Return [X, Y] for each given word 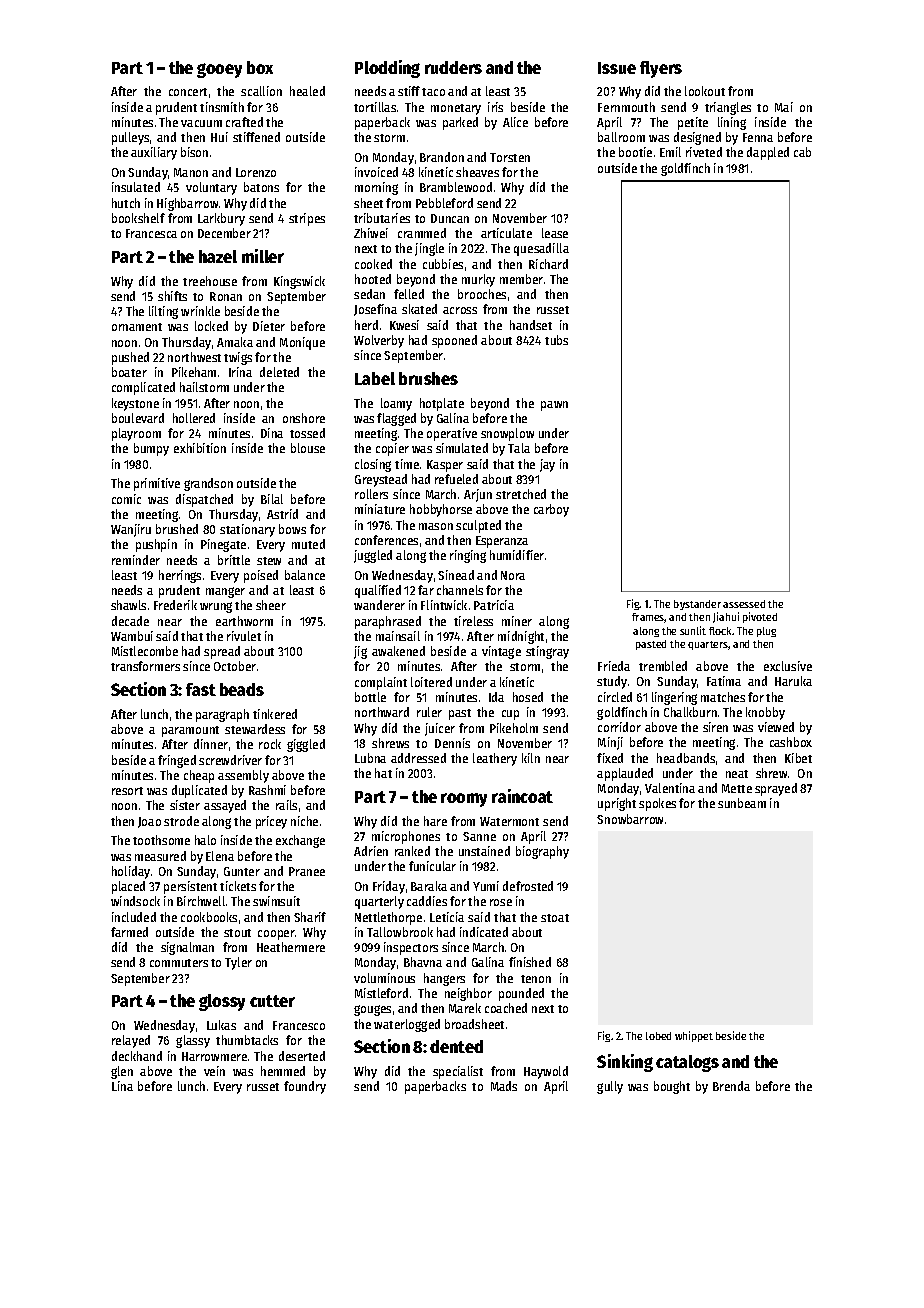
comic [126, 499]
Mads [504, 1086]
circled [615, 697]
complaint [381, 683]
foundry [305, 1087]
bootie [635, 152]
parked [460, 123]
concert [188, 92]
